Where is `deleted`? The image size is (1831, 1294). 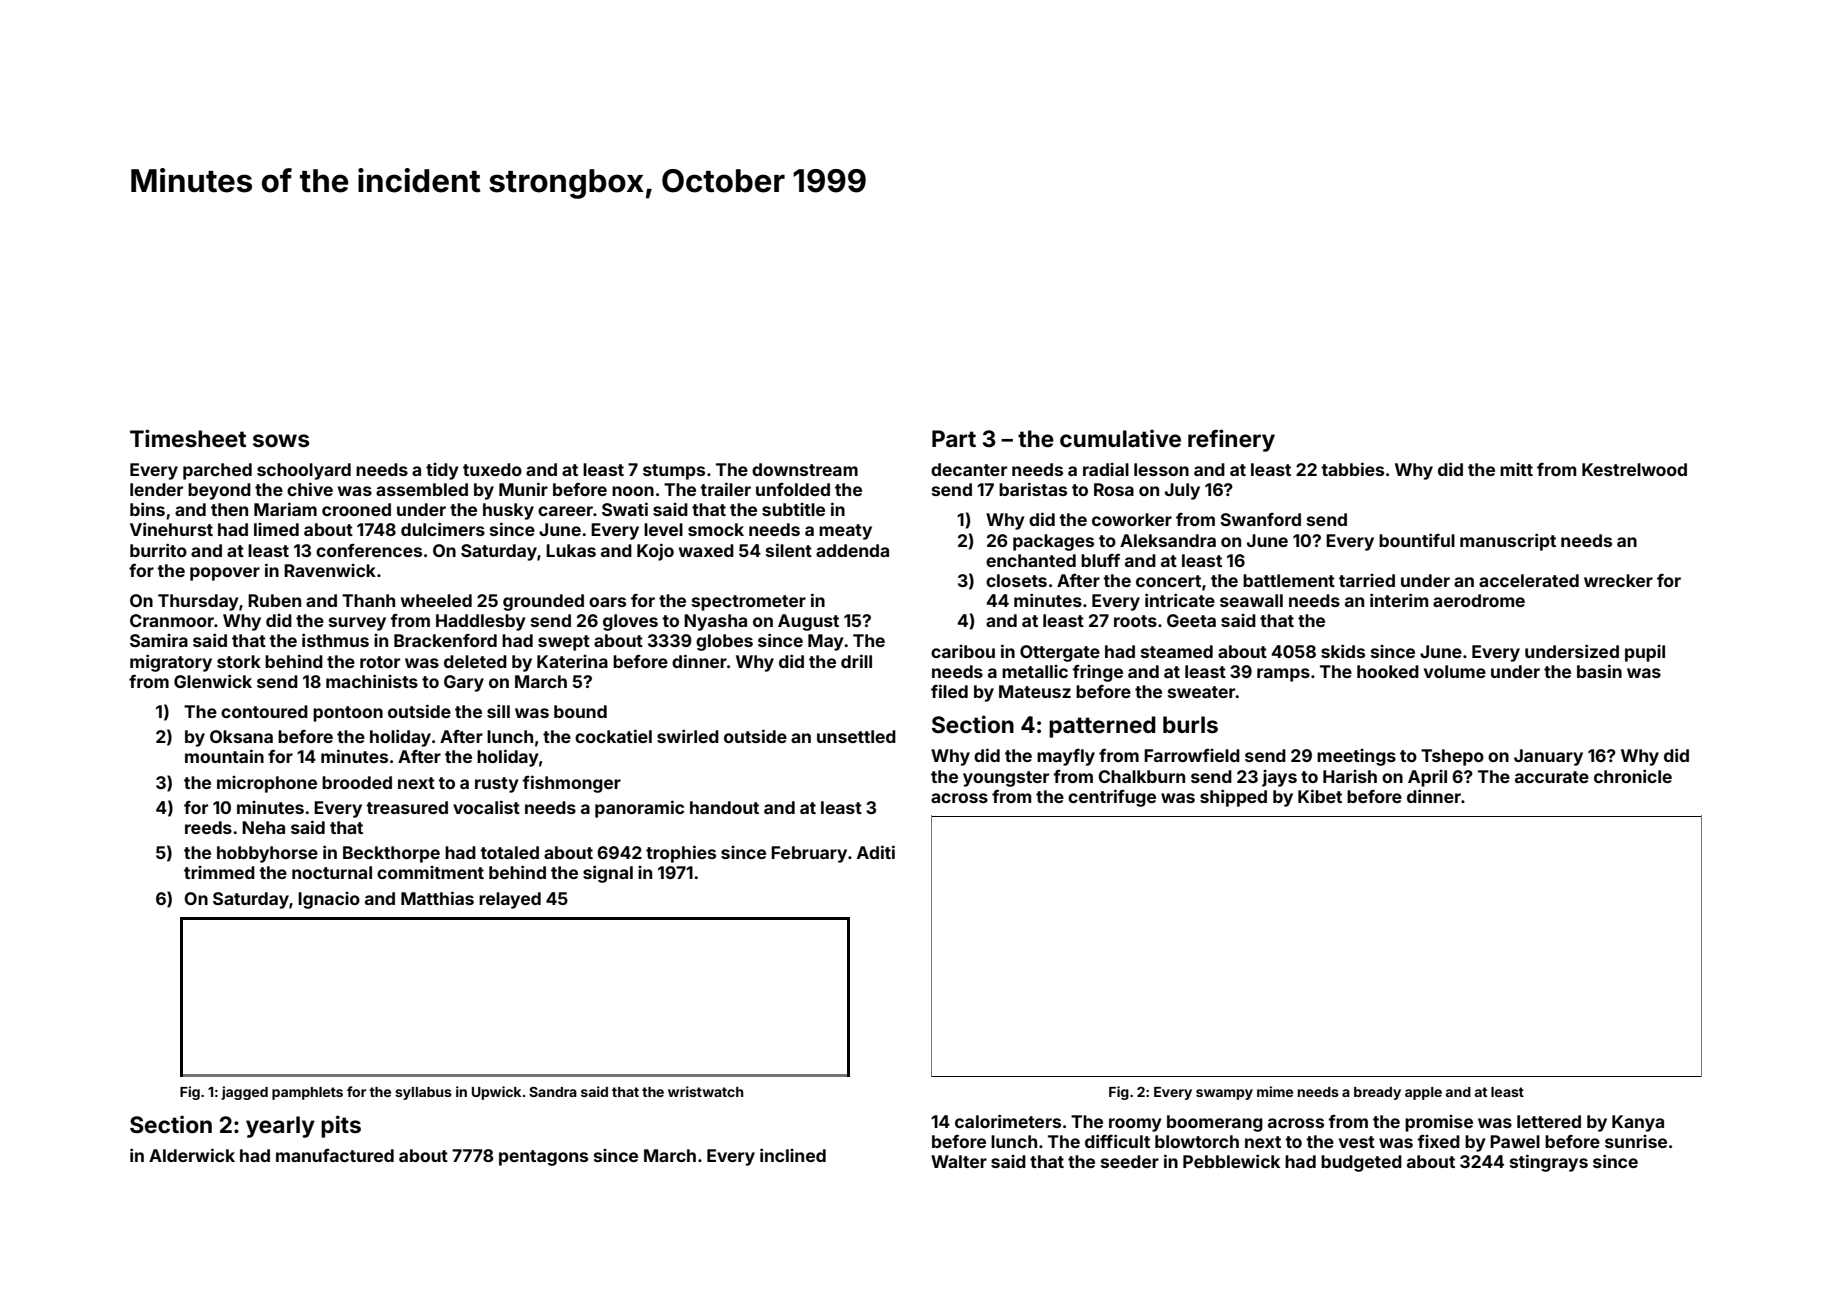 deleted is located at coordinates (475, 661).
